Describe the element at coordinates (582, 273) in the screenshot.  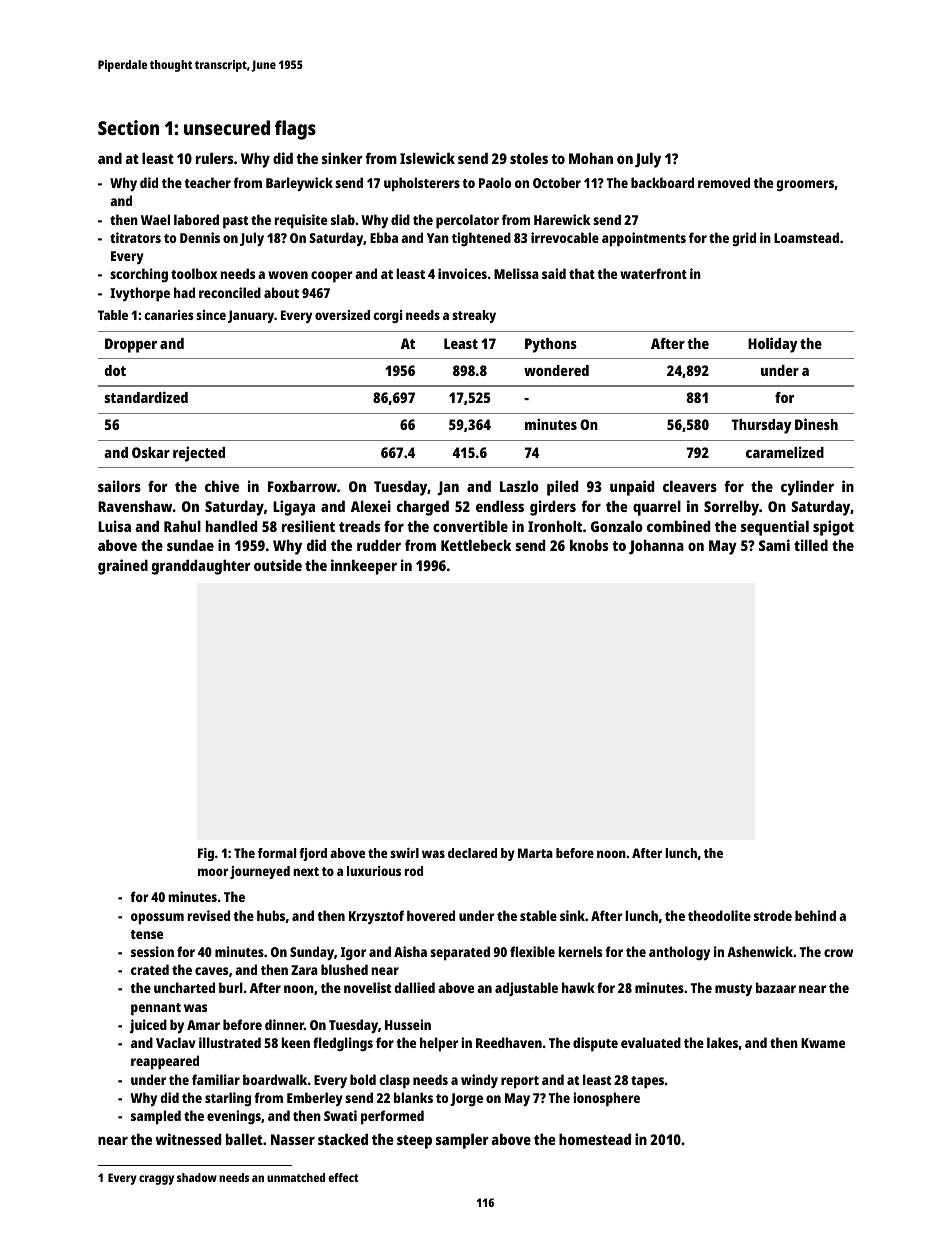
I see `that` at that location.
